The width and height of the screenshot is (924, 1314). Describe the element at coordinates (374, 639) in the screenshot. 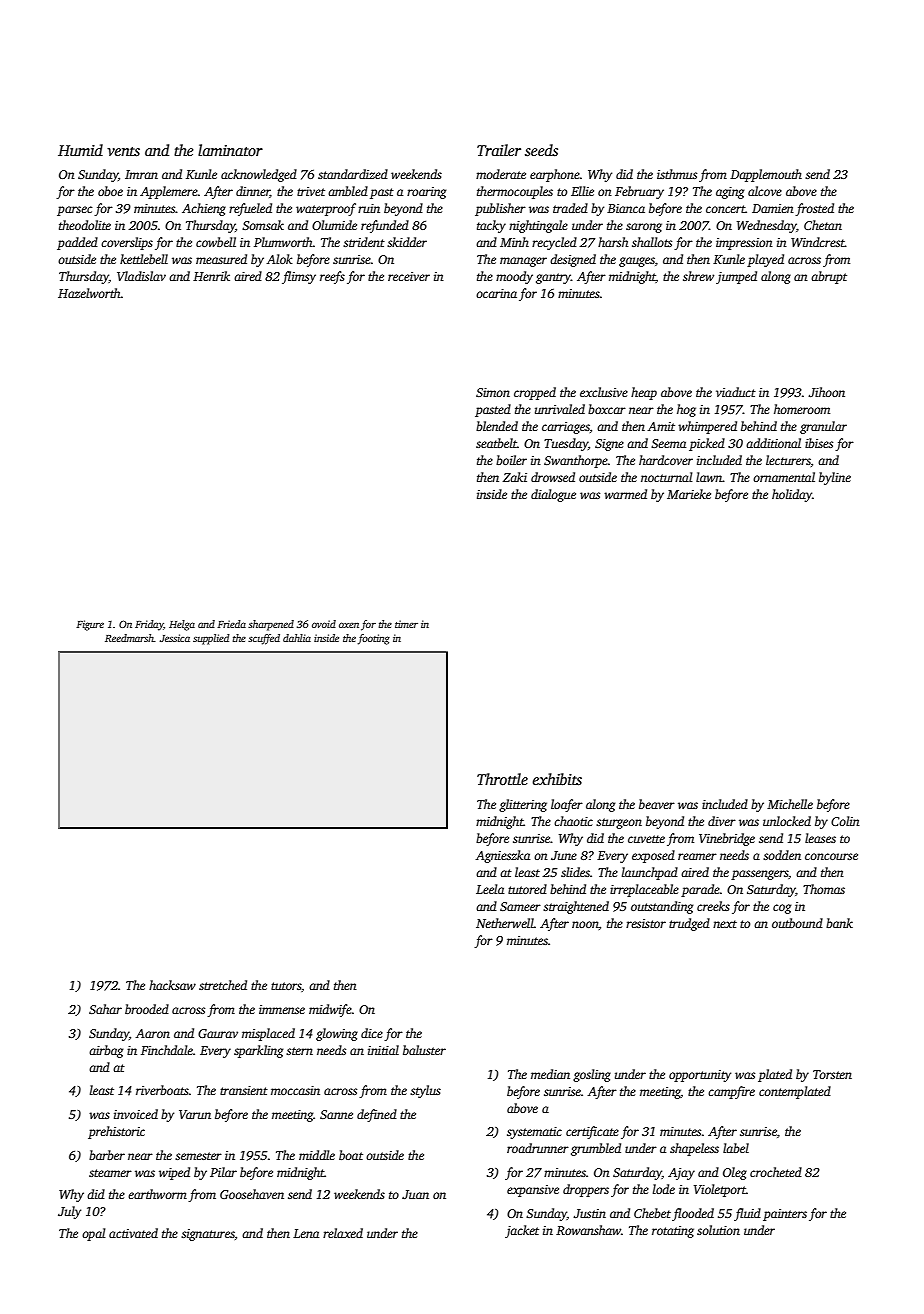

I see `footing` at that location.
